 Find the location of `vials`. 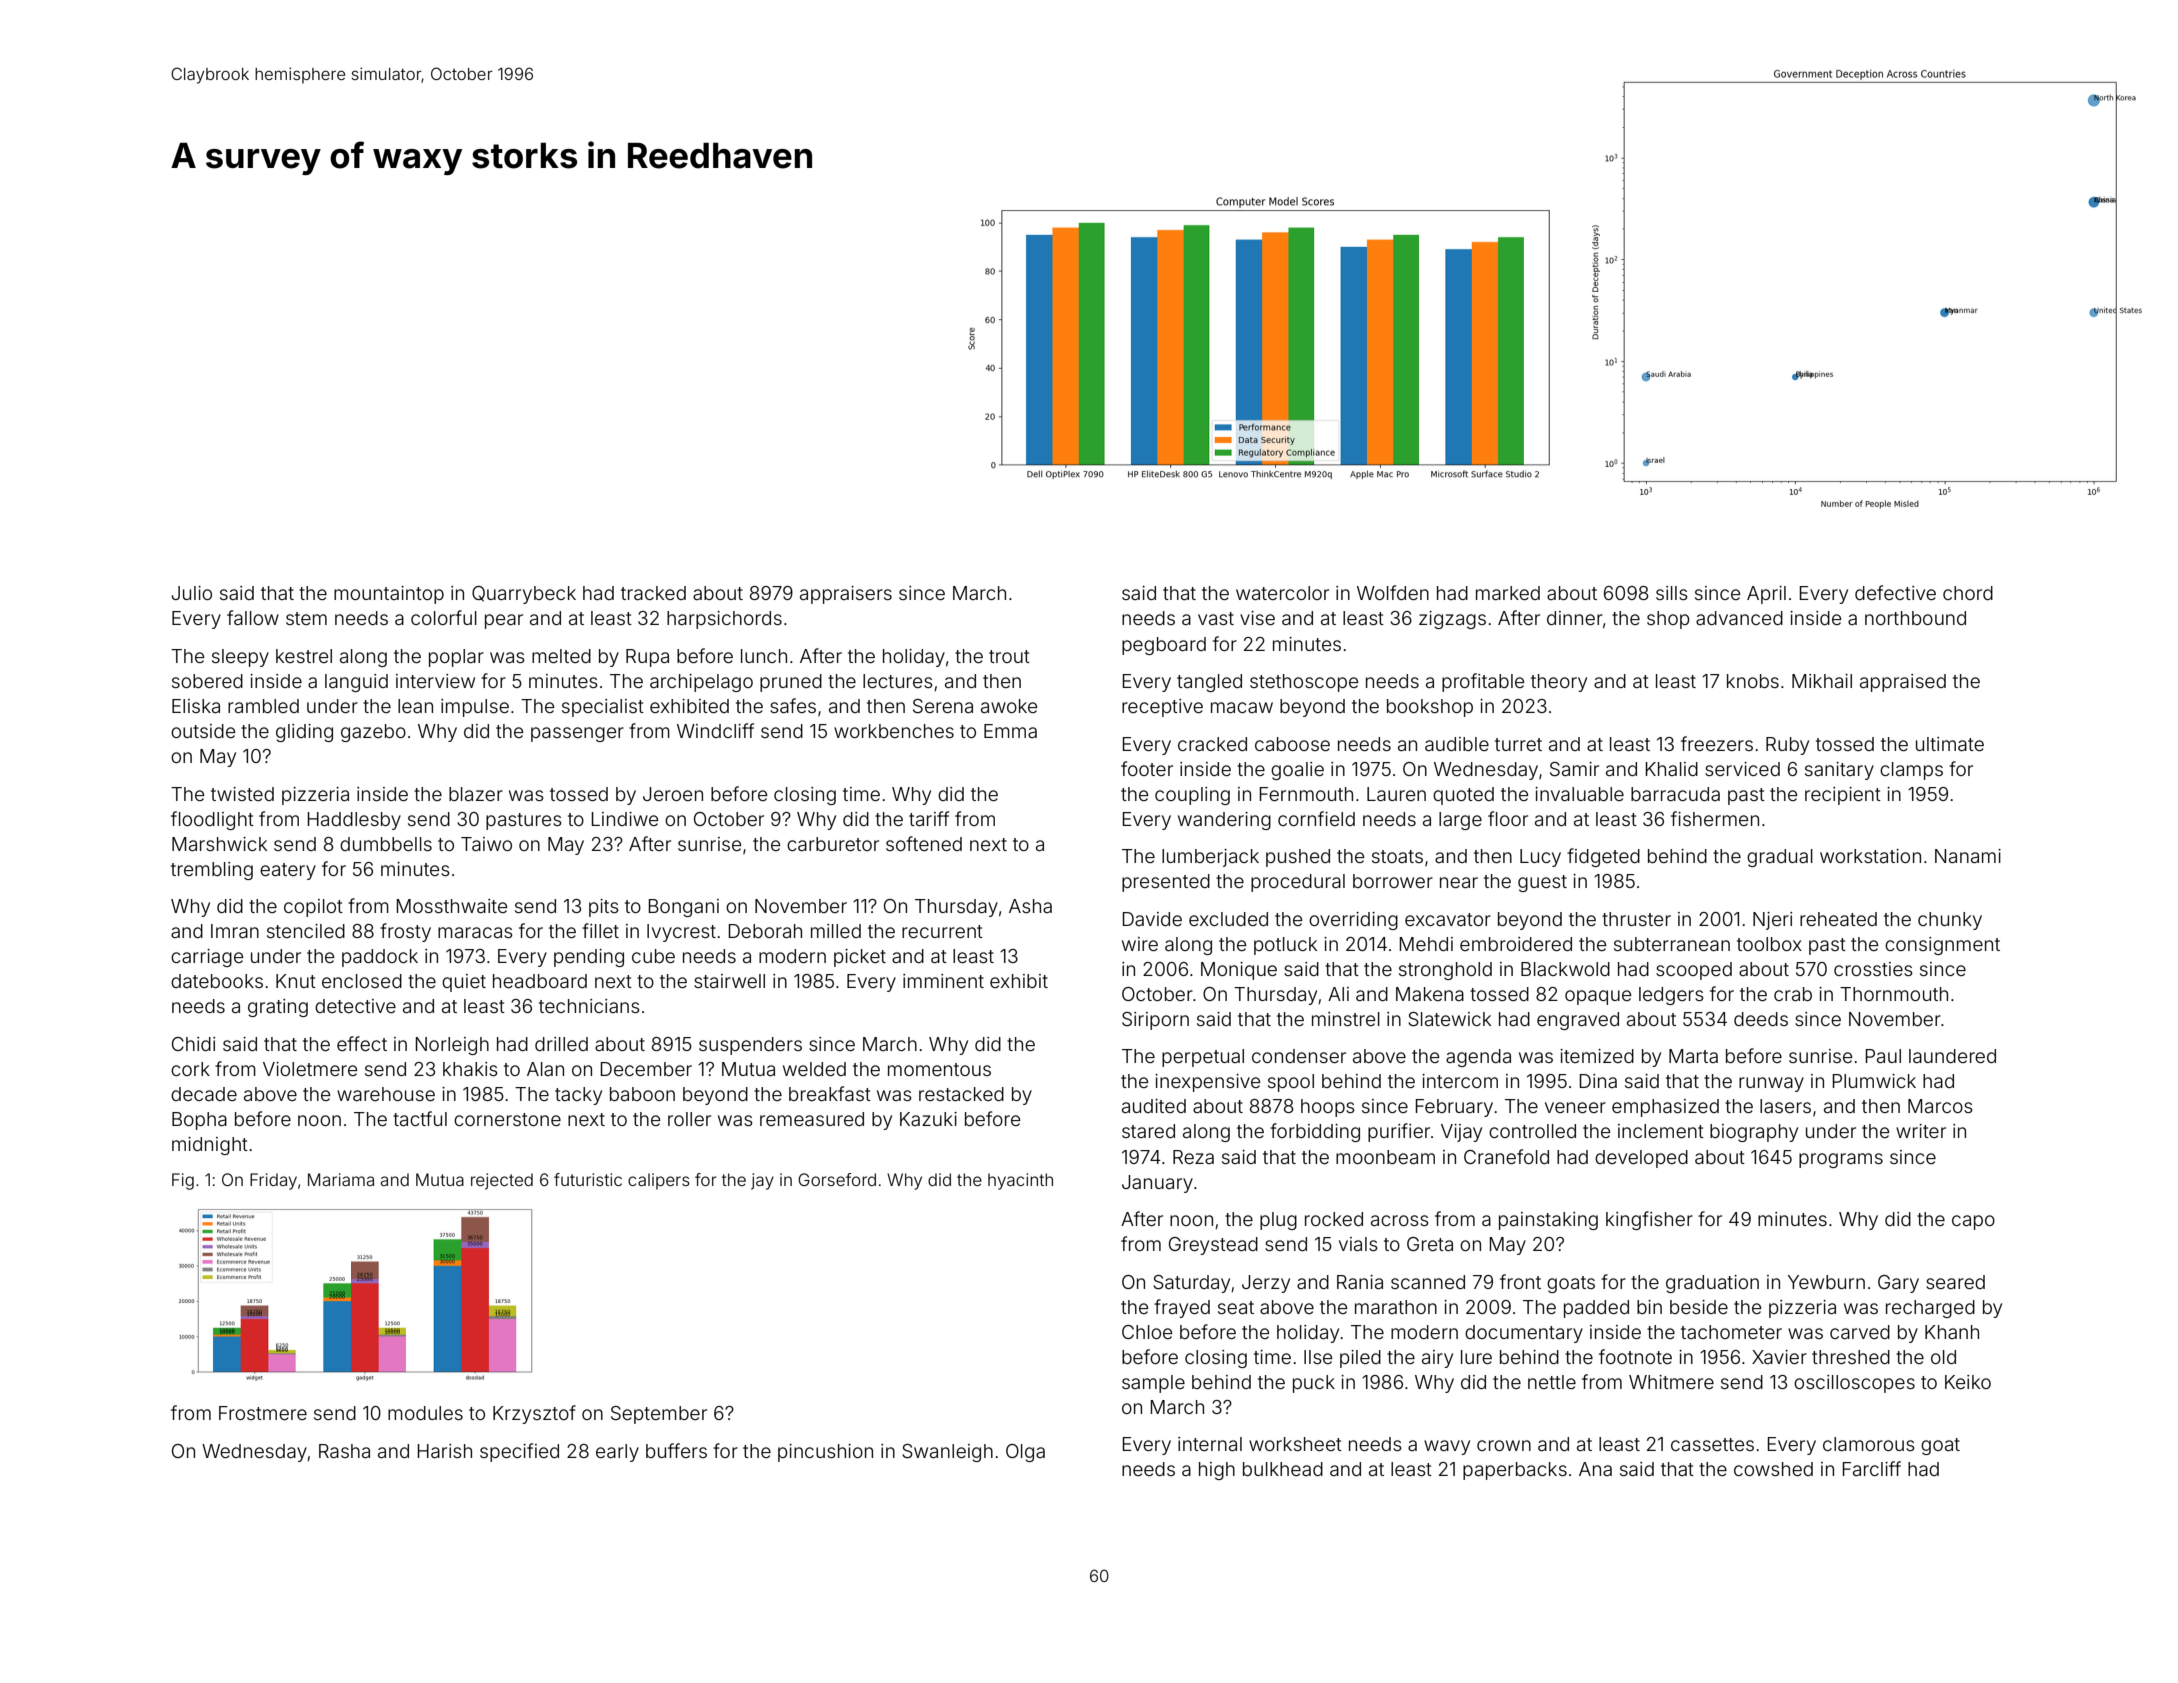

vials is located at coordinates (1358, 1244).
